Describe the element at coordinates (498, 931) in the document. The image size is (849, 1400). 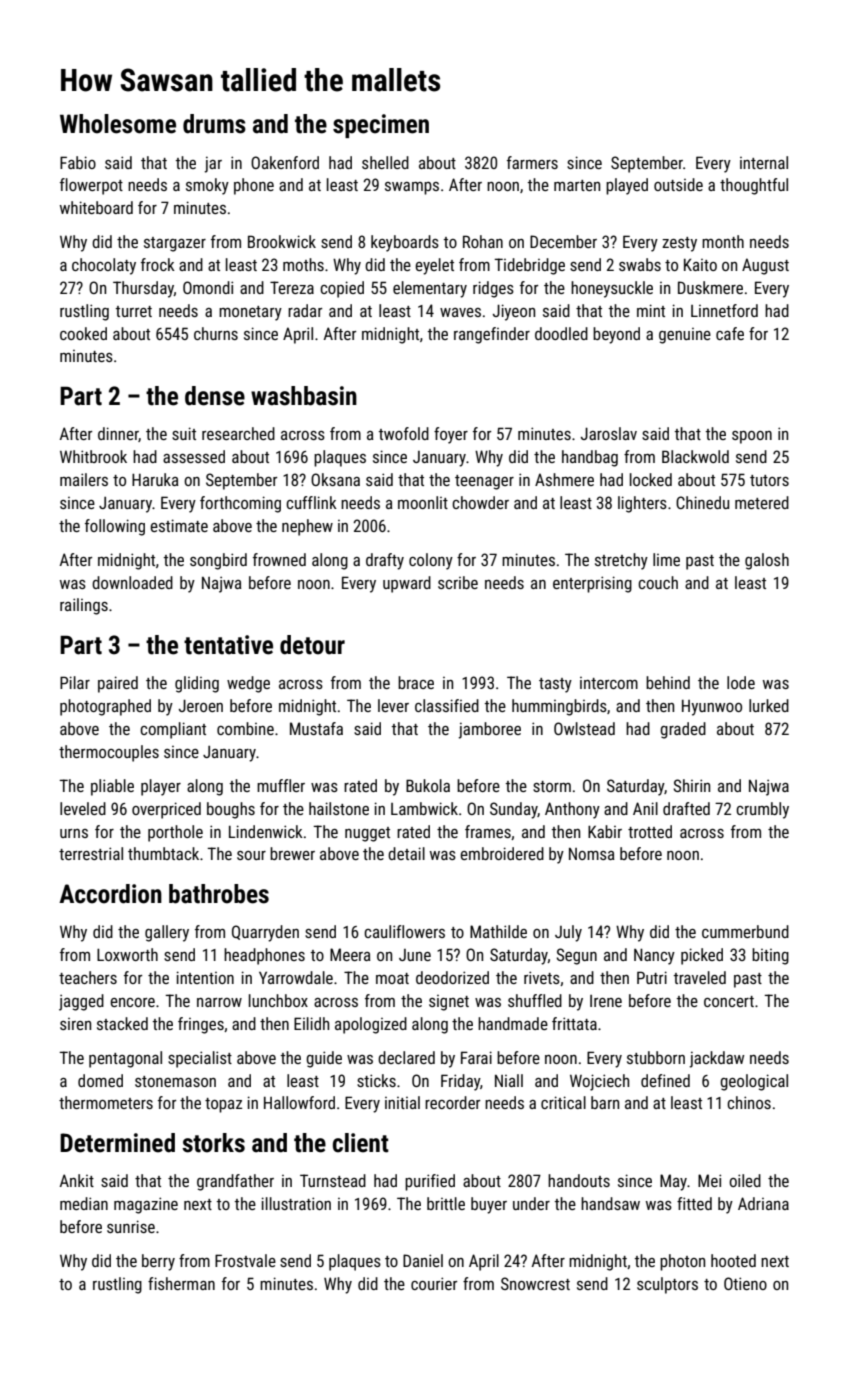
I see `Mathilde` at that location.
